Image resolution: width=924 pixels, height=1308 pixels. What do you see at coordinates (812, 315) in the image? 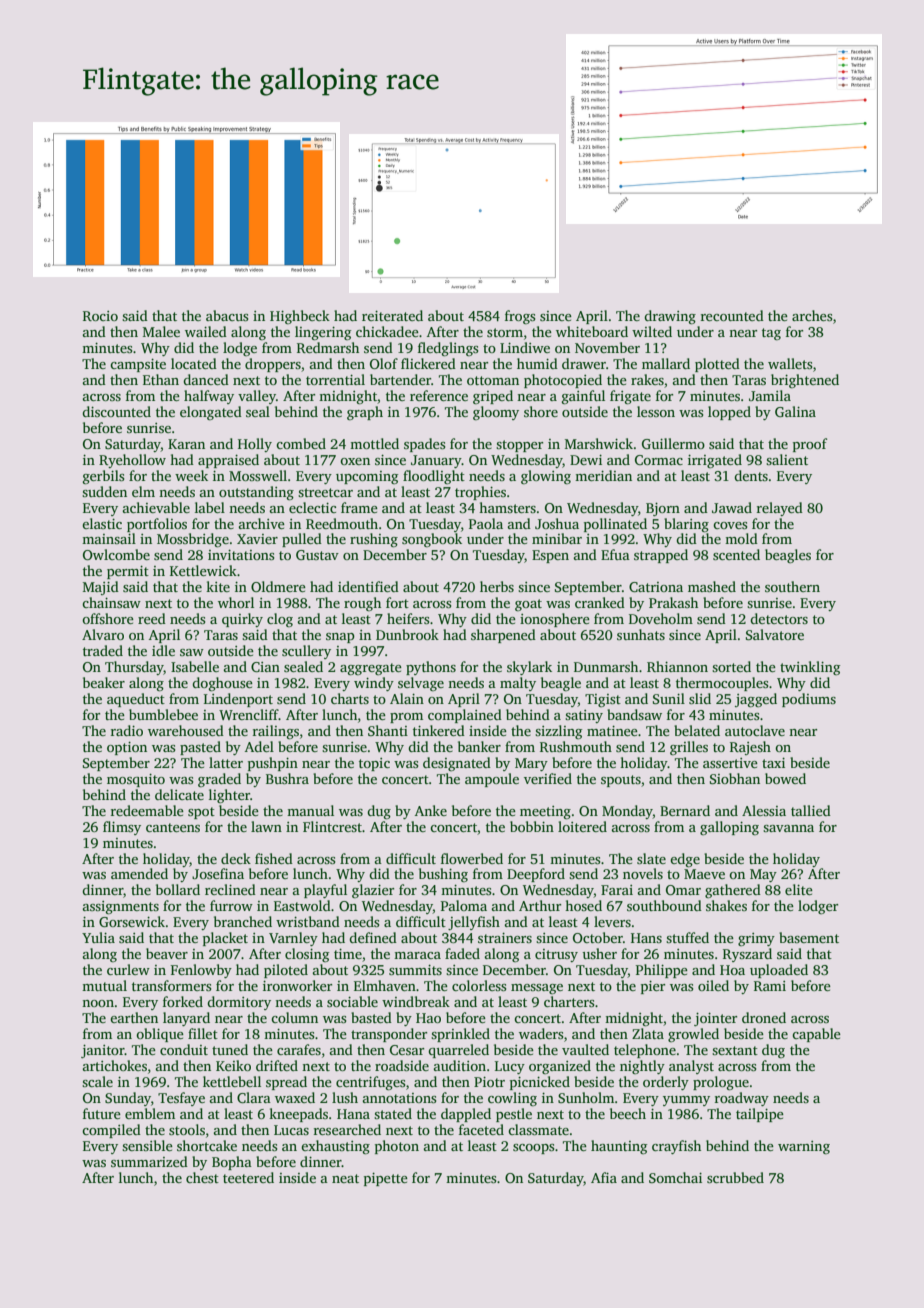
I see `arches` at bounding box center [812, 315].
